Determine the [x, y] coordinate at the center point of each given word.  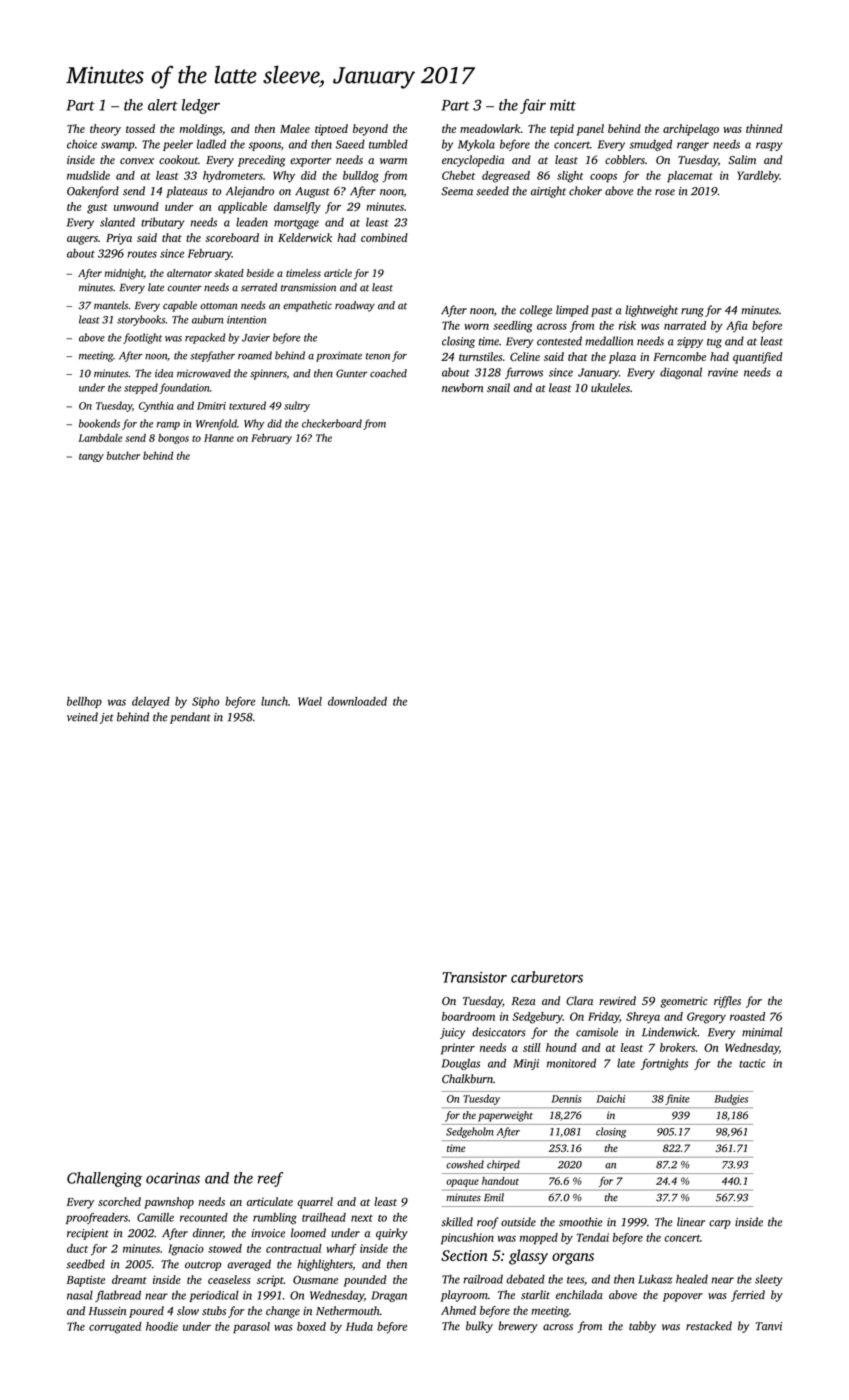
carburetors [547, 977]
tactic [752, 1063]
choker [585, 191]
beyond [370, 130]
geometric [683, 1002]
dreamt [129, 1279]
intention [246, 320]
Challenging [104, 1179]
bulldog [361, 177]
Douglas [461, 1064]
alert [163, 105]
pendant [190, 718]
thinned [764, 128]
